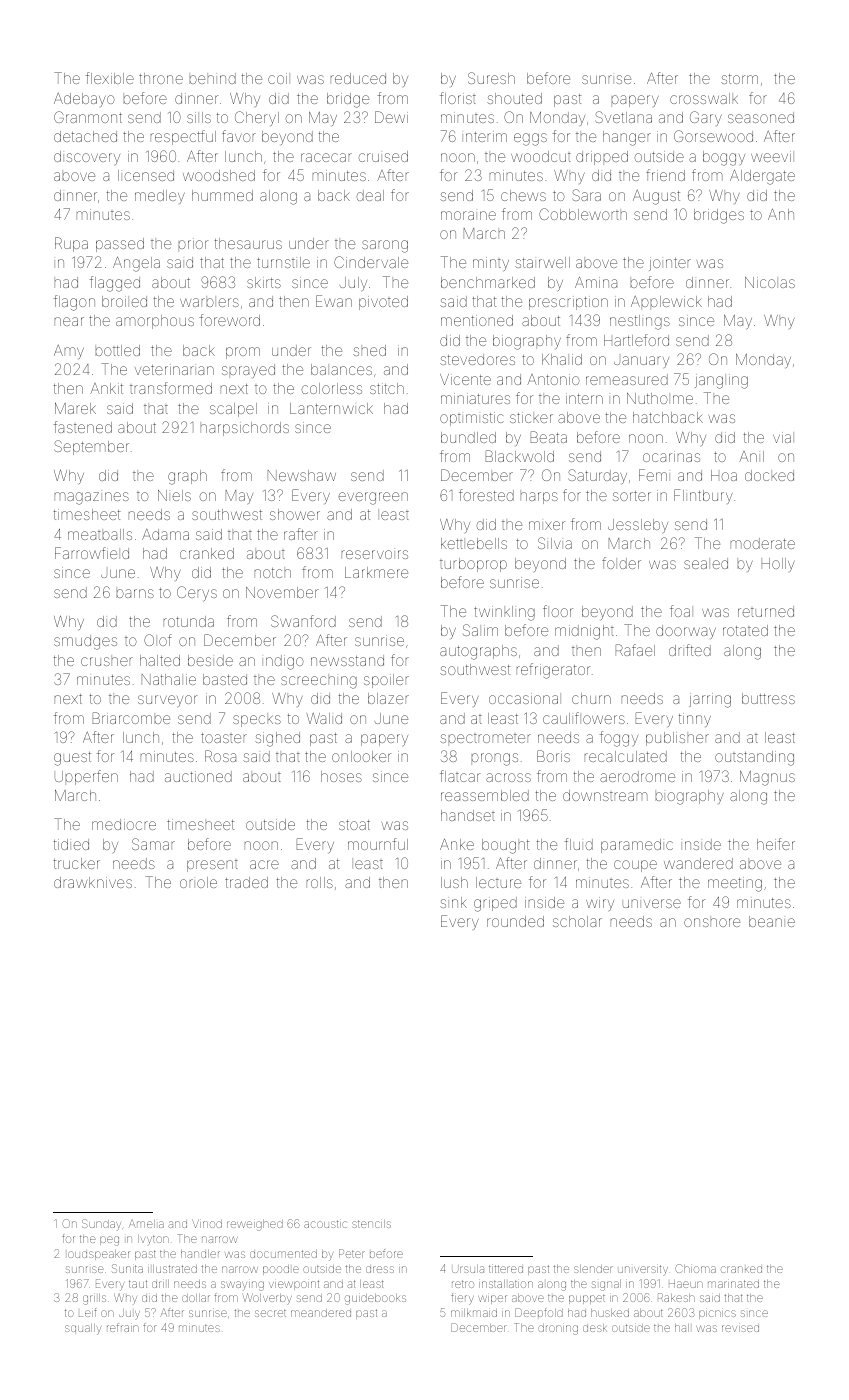 This image has width=849, height=1400. Describe the element at coordinates (110, 78) in the image. I see `flexible` at that location.
